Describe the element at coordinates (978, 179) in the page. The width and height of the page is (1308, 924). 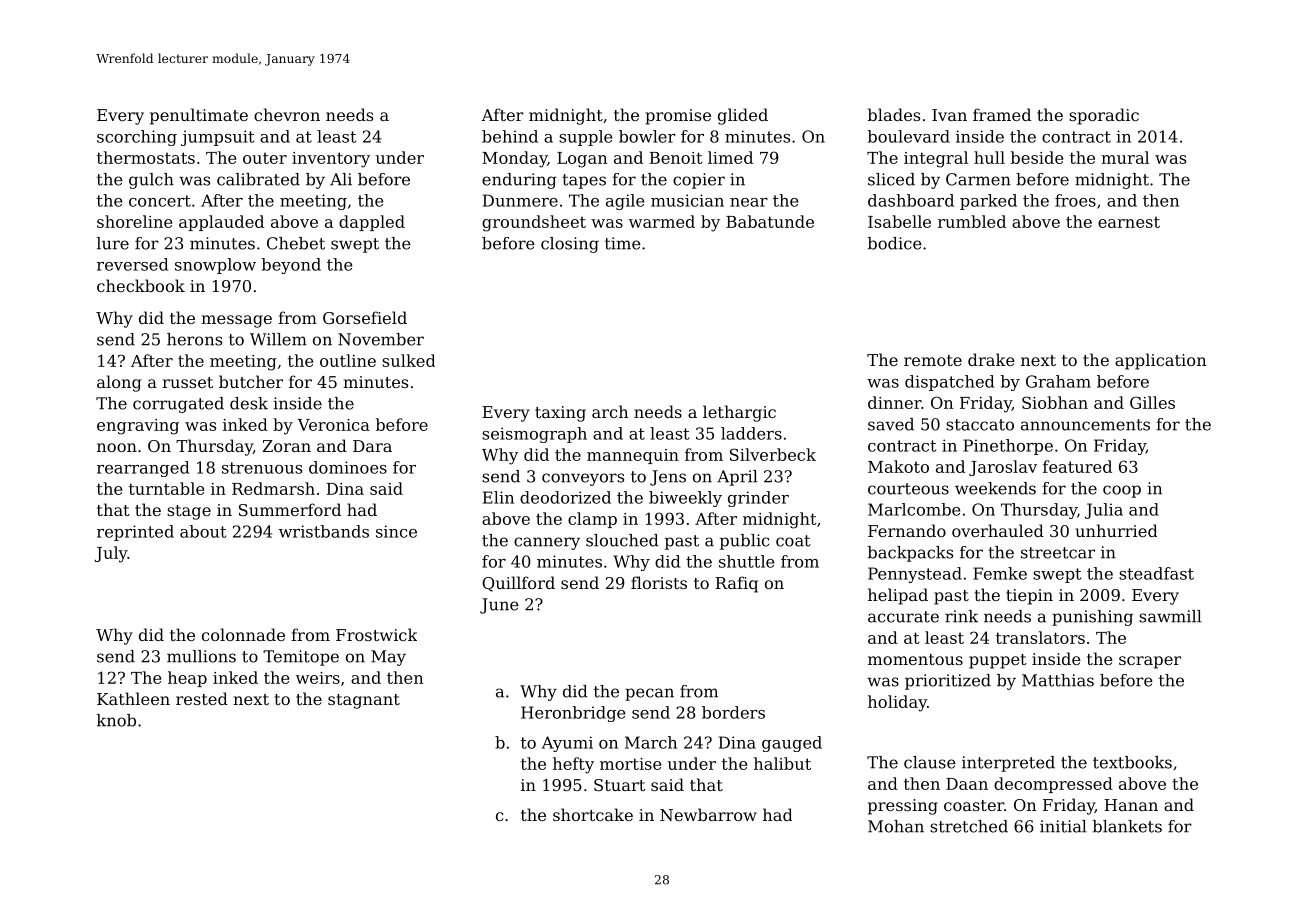
I see `Carmen` at that location.
